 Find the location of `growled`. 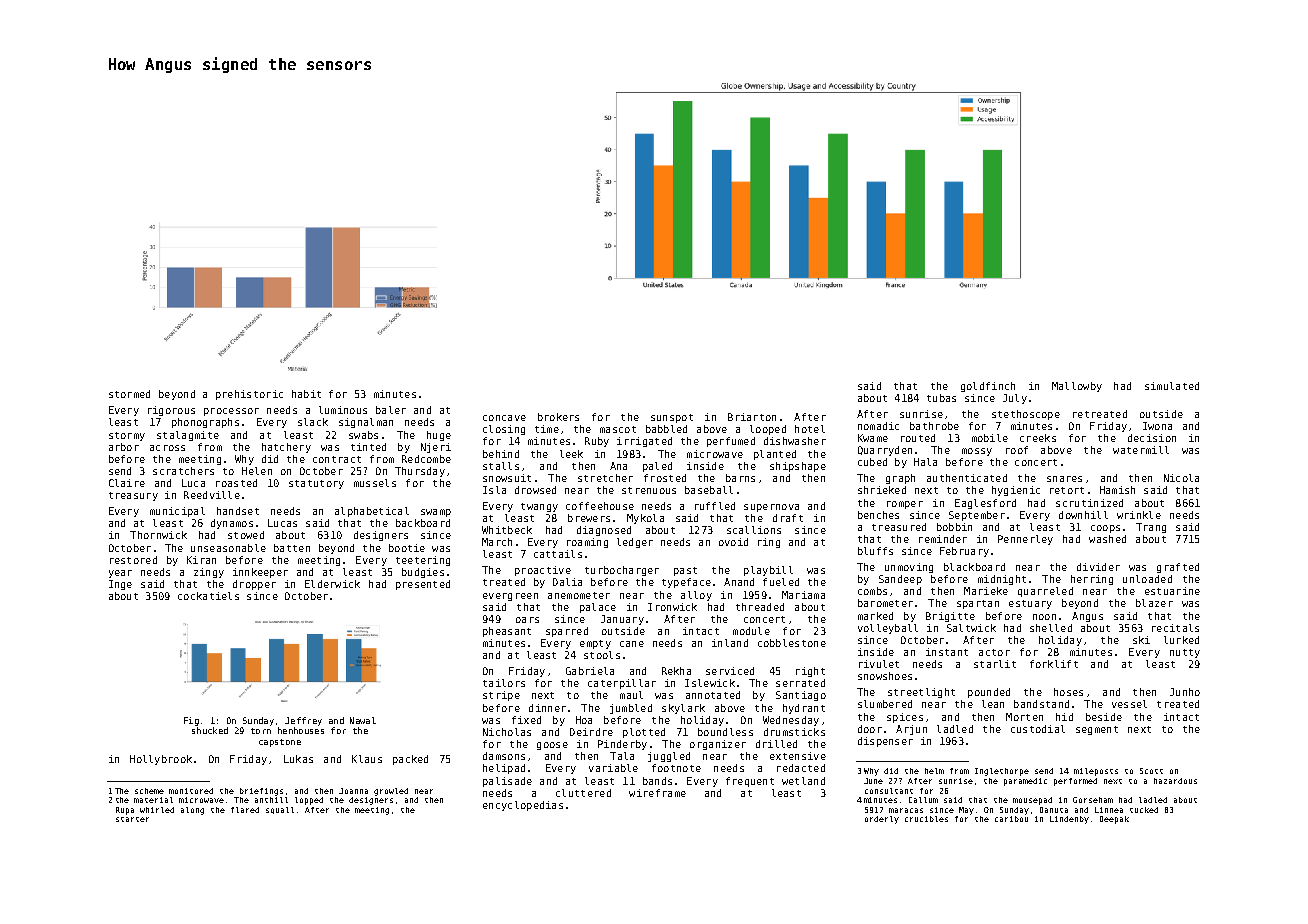

growled is located at coordinates (391, 792).
